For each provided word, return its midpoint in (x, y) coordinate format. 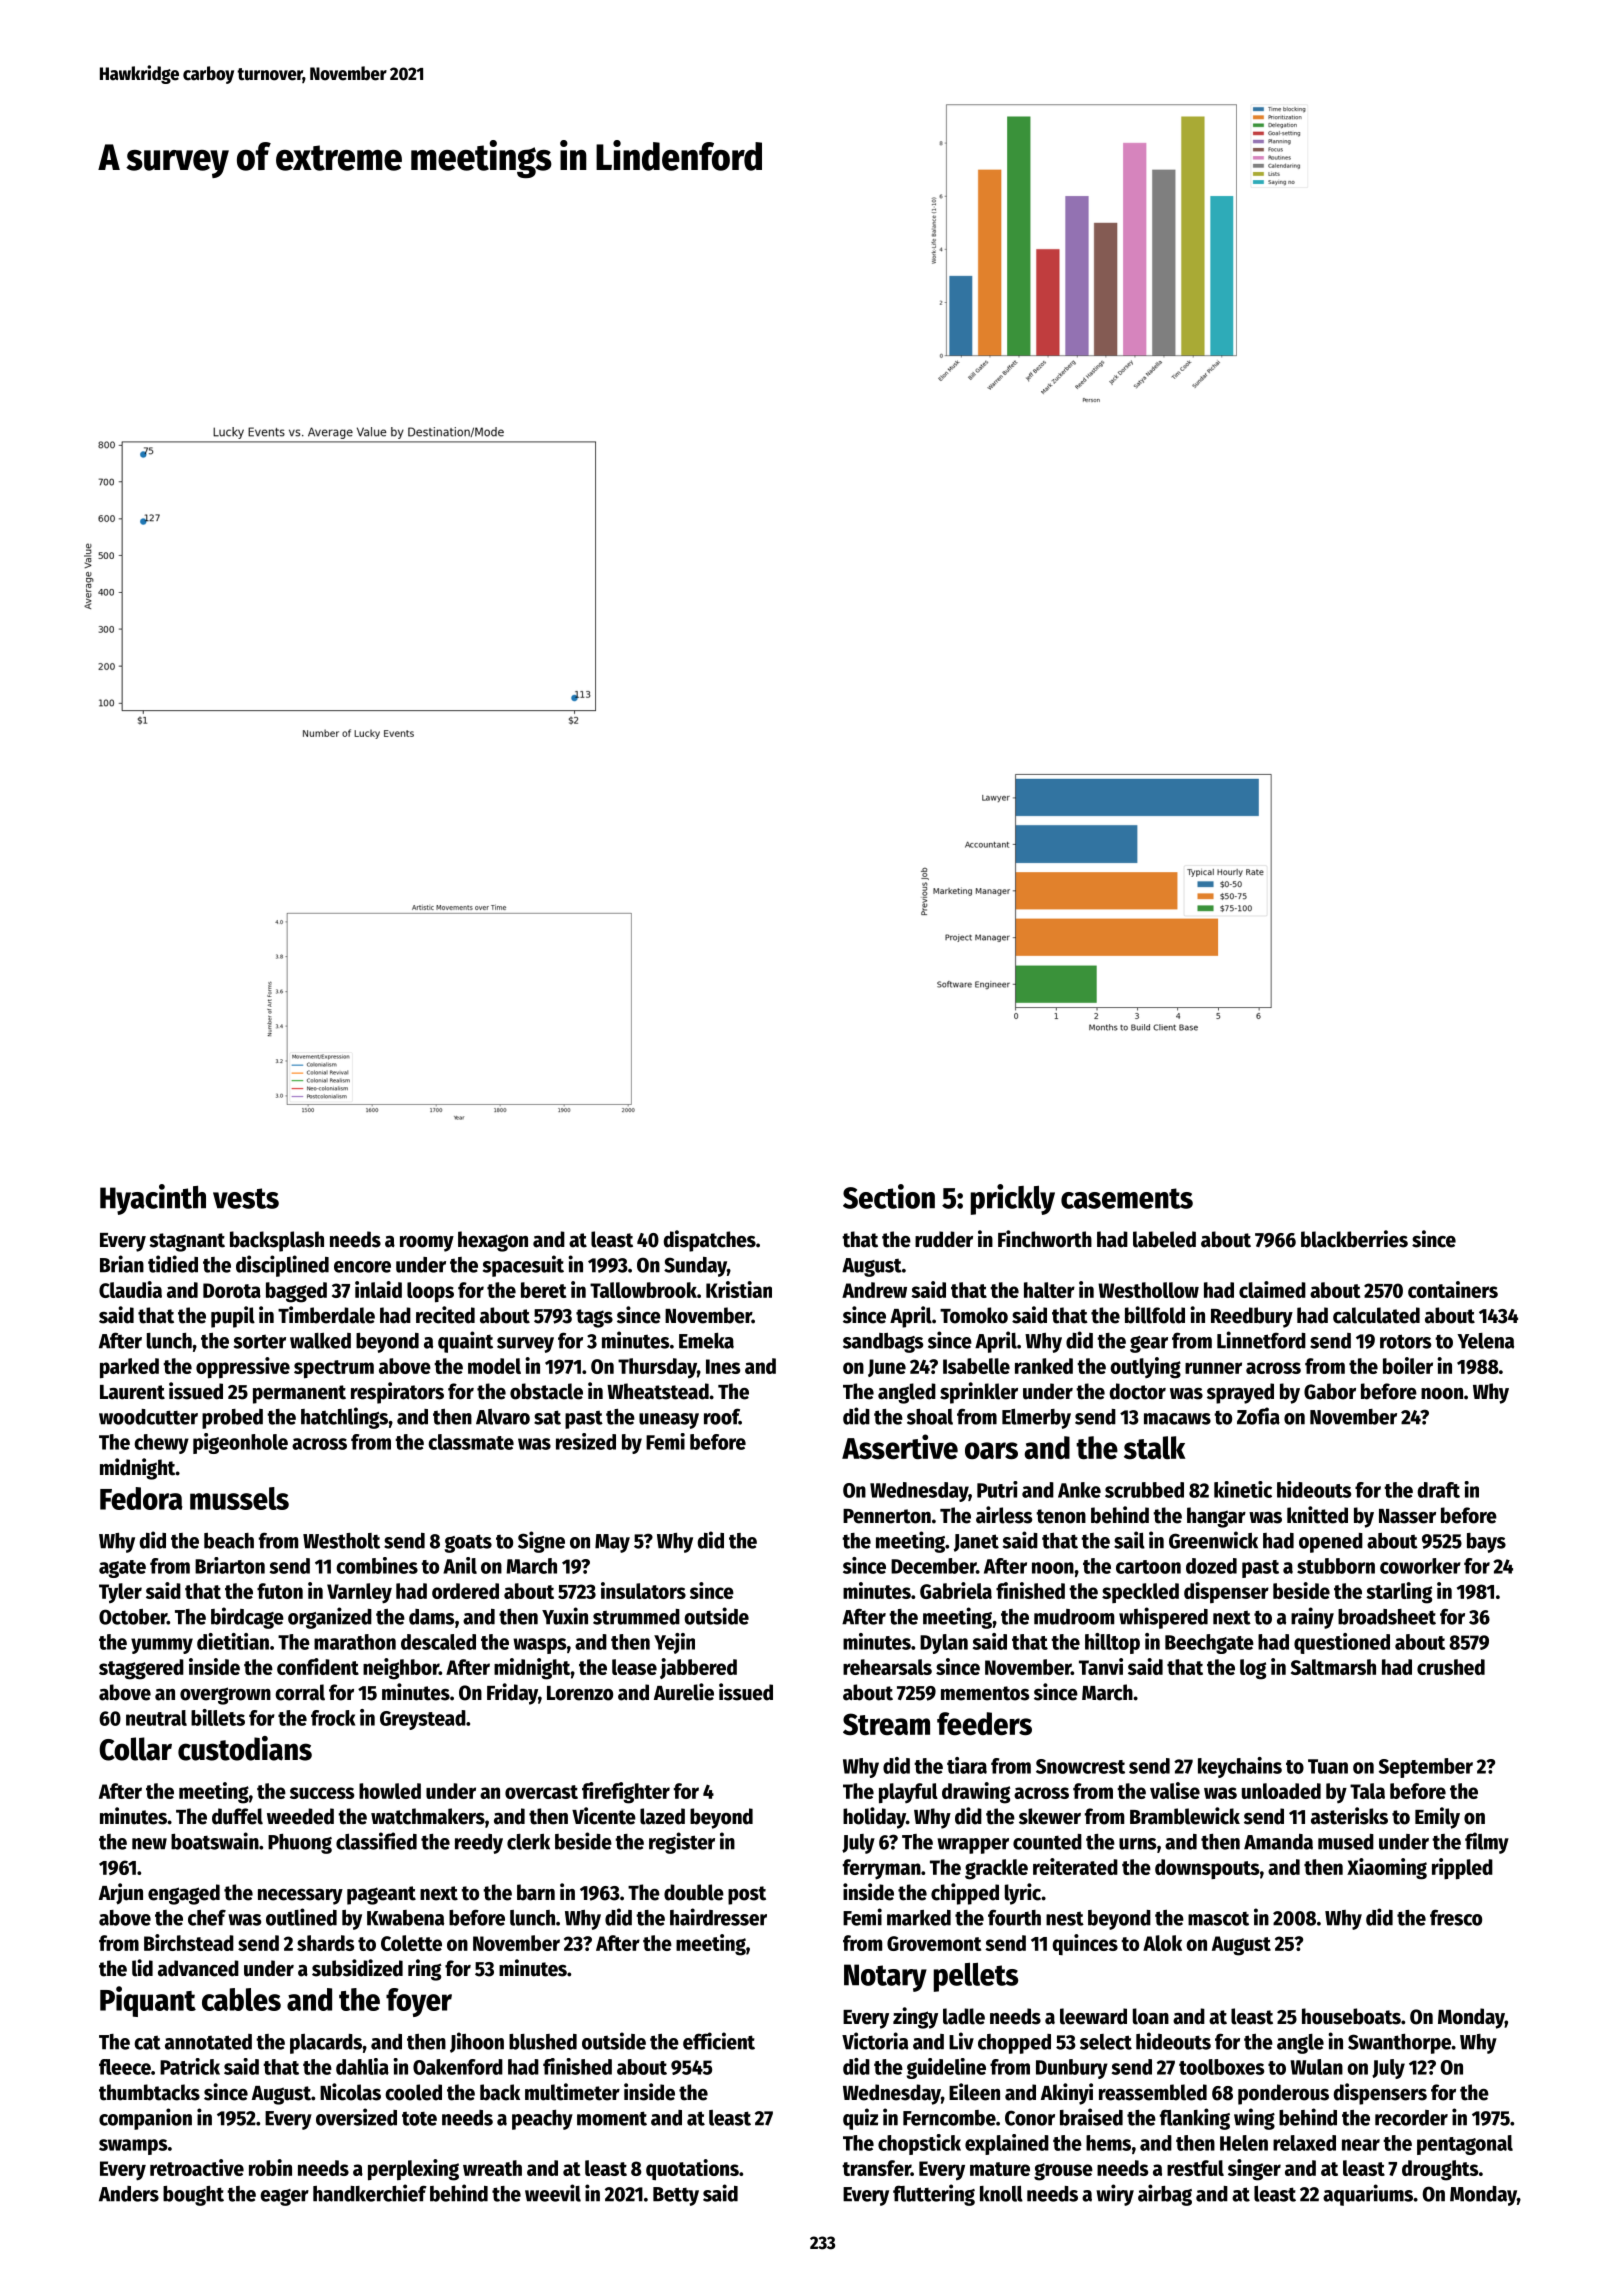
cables (241, 1999)
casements (1127, 1198)
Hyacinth (153, 1199)
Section (889, 1196)
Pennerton (887, 1516)
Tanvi (1101, 1666)
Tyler (120, 1593)
